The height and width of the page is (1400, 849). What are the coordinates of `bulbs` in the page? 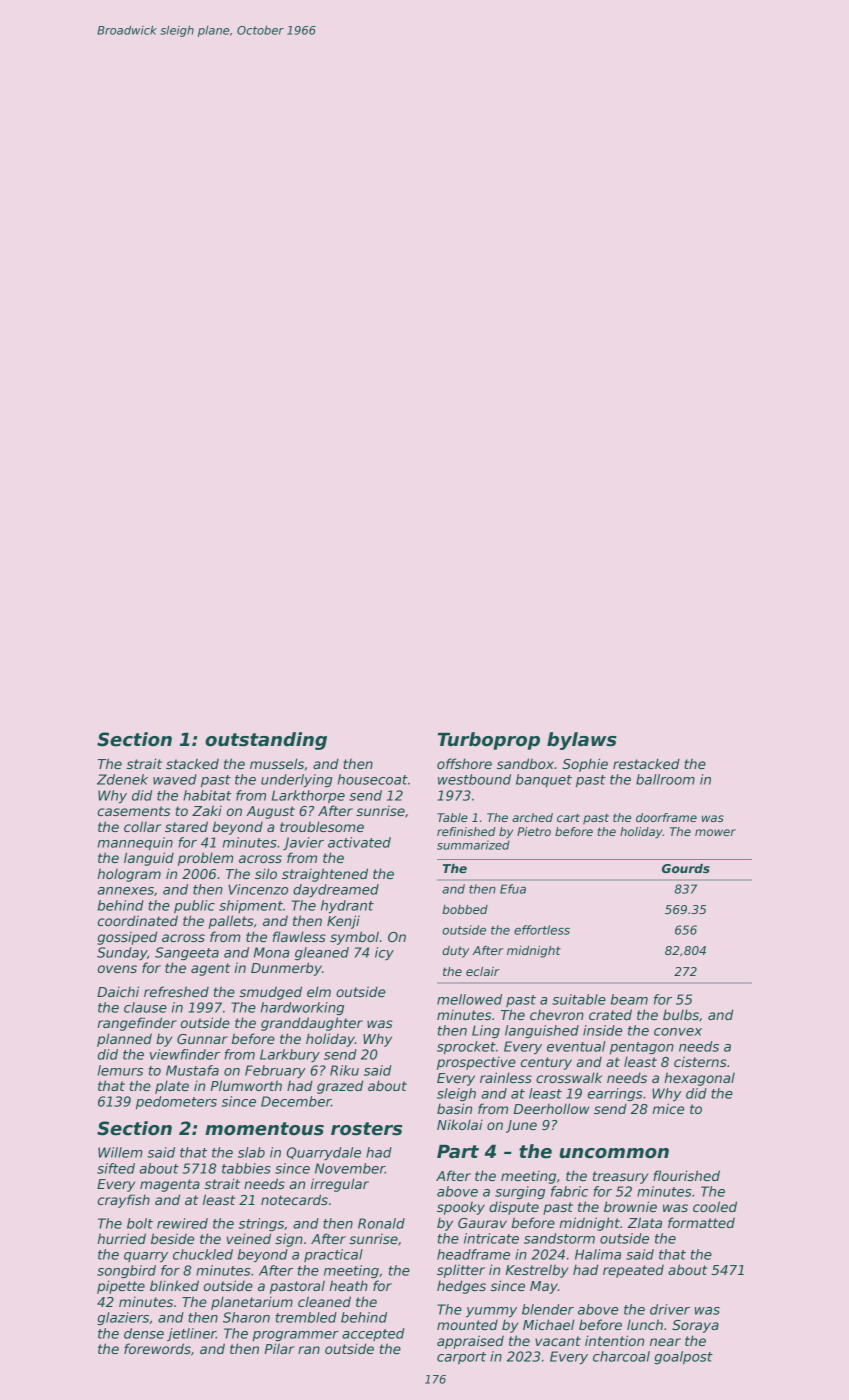 It's located at (681, 1014).
